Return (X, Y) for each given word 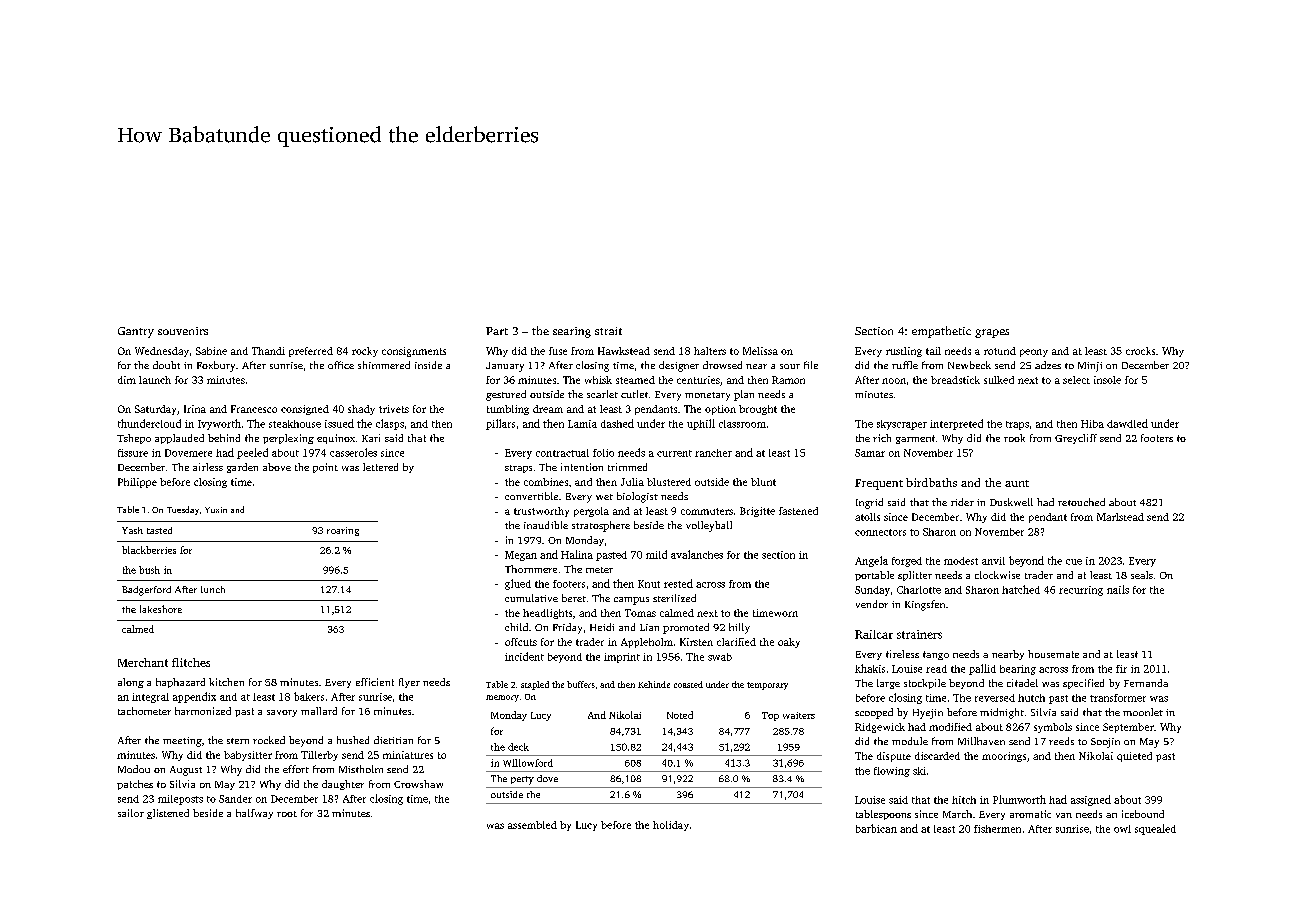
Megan (521, 556)
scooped (874, 713)
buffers (581, 684)
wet (604, 497)
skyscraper (902, 425)
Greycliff (1076, 439)
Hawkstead (624, 351)
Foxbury (216, 366)
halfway (254, 814)
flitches (191, 662)
